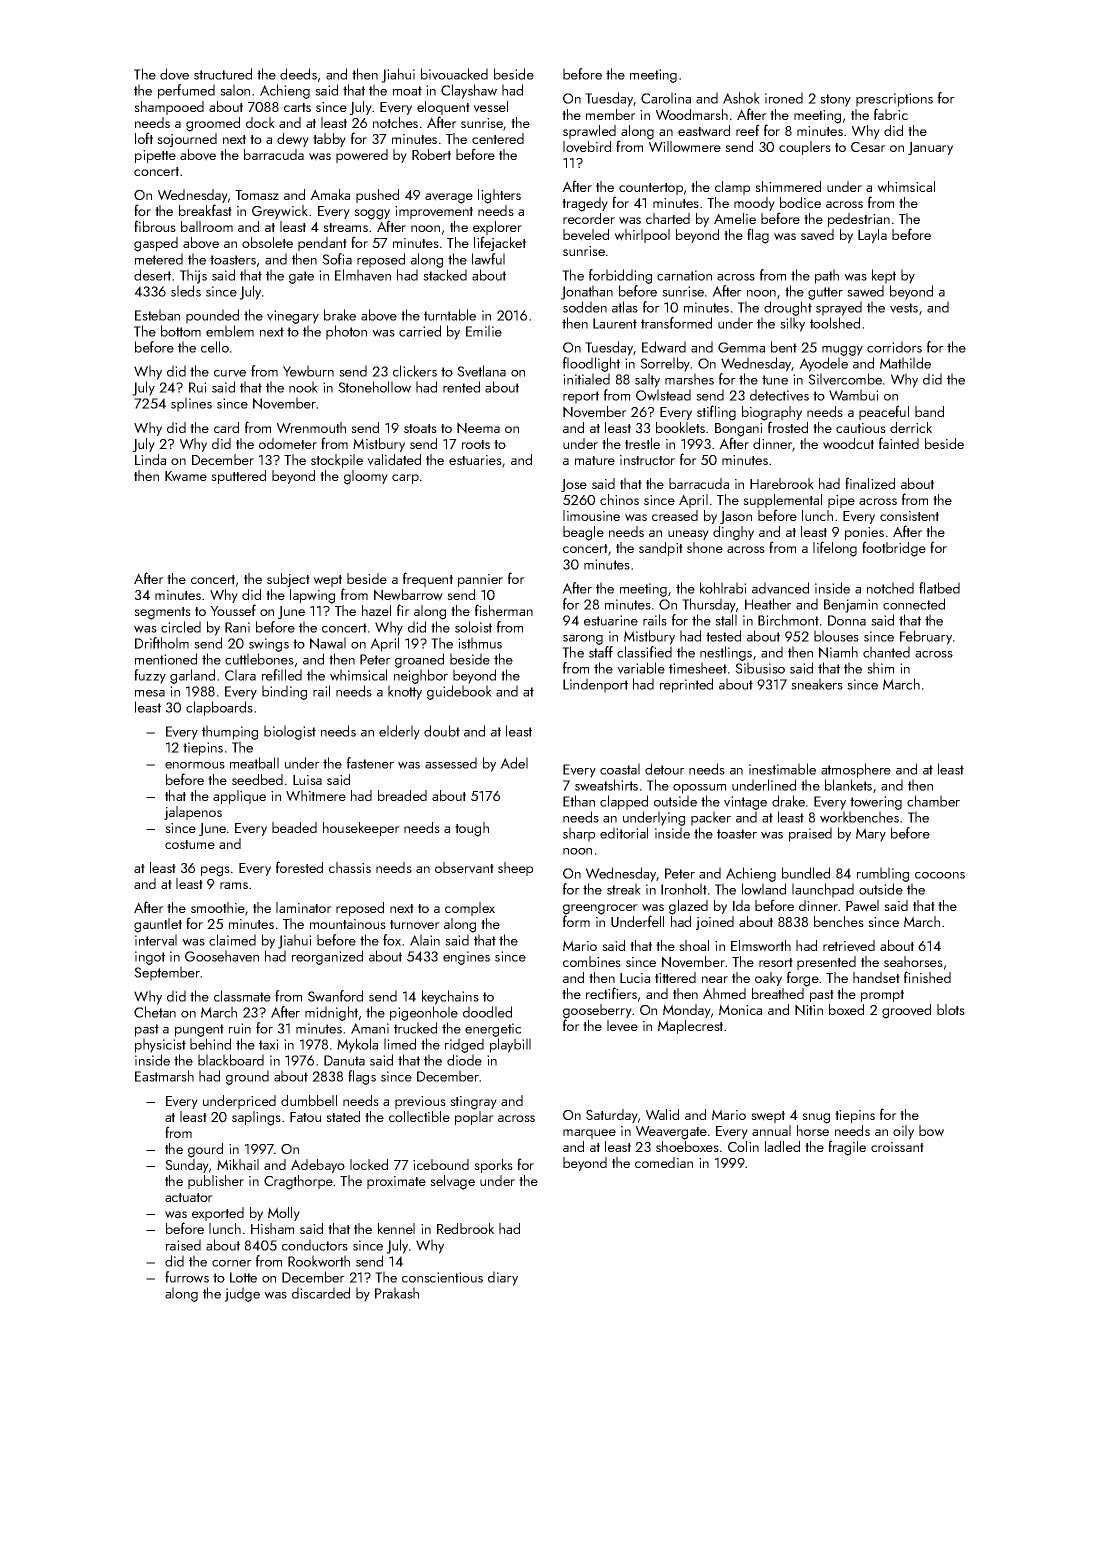 This screenshot has height=1557, width=1101. What do you see at coordinates (894, 100) in the screenshot?
I see `prescriptions` at bounding box center [894, 100].
